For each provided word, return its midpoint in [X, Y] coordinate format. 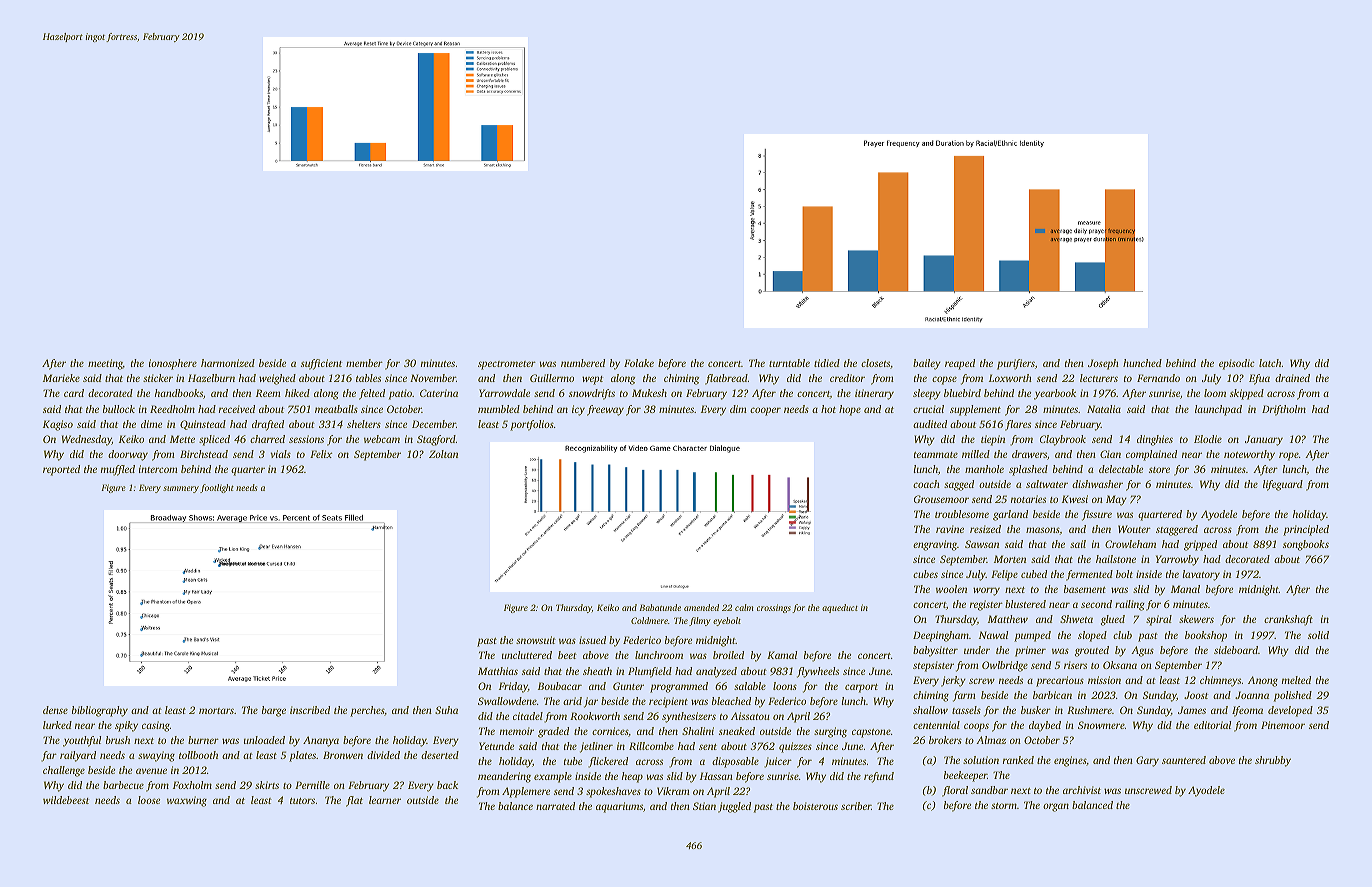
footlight [217, 488]
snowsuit [536, 640]
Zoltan [443, 454]
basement [1085, 589]
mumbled [499, 409]
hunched [1142, 363]
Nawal [993, 635]
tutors [302, 801]
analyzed [716, 672]
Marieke [61, 378]
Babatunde [660, 607]
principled [1306, 530]
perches [367, 711]
